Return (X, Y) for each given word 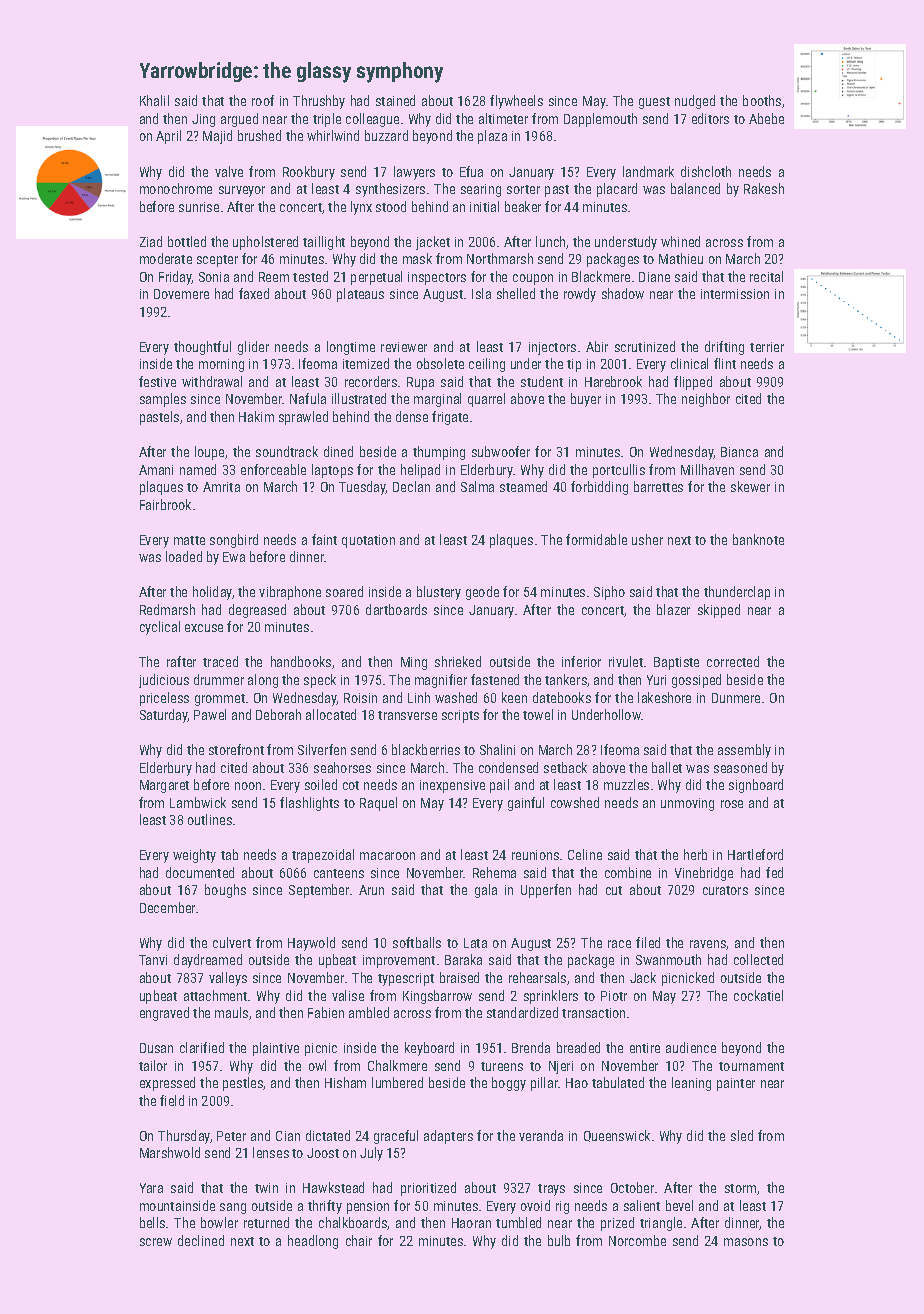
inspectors (437, 278)
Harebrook (613, 381)
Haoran (471, 1223)
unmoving (687, 804)
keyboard (429, 1049)
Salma (477, 486)
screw (156, 1242)
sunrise (199, 207)
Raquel (378, 804)
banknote (758, 539)
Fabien (326, 1012)
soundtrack (287, 451)
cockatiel (758, 995)
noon (248, 786)
